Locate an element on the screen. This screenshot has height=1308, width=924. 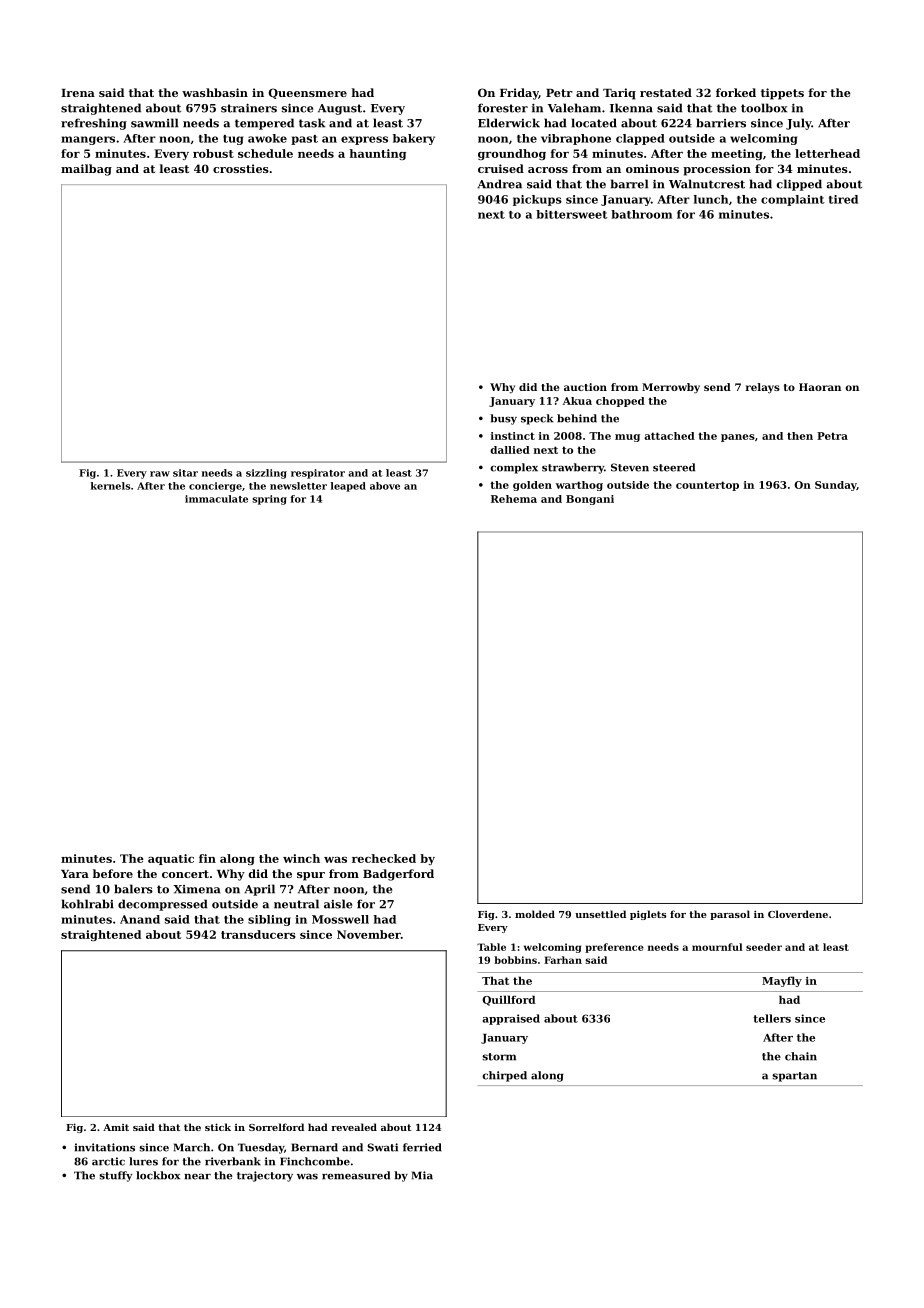
Sunday is located at coordinates (836, 486).
